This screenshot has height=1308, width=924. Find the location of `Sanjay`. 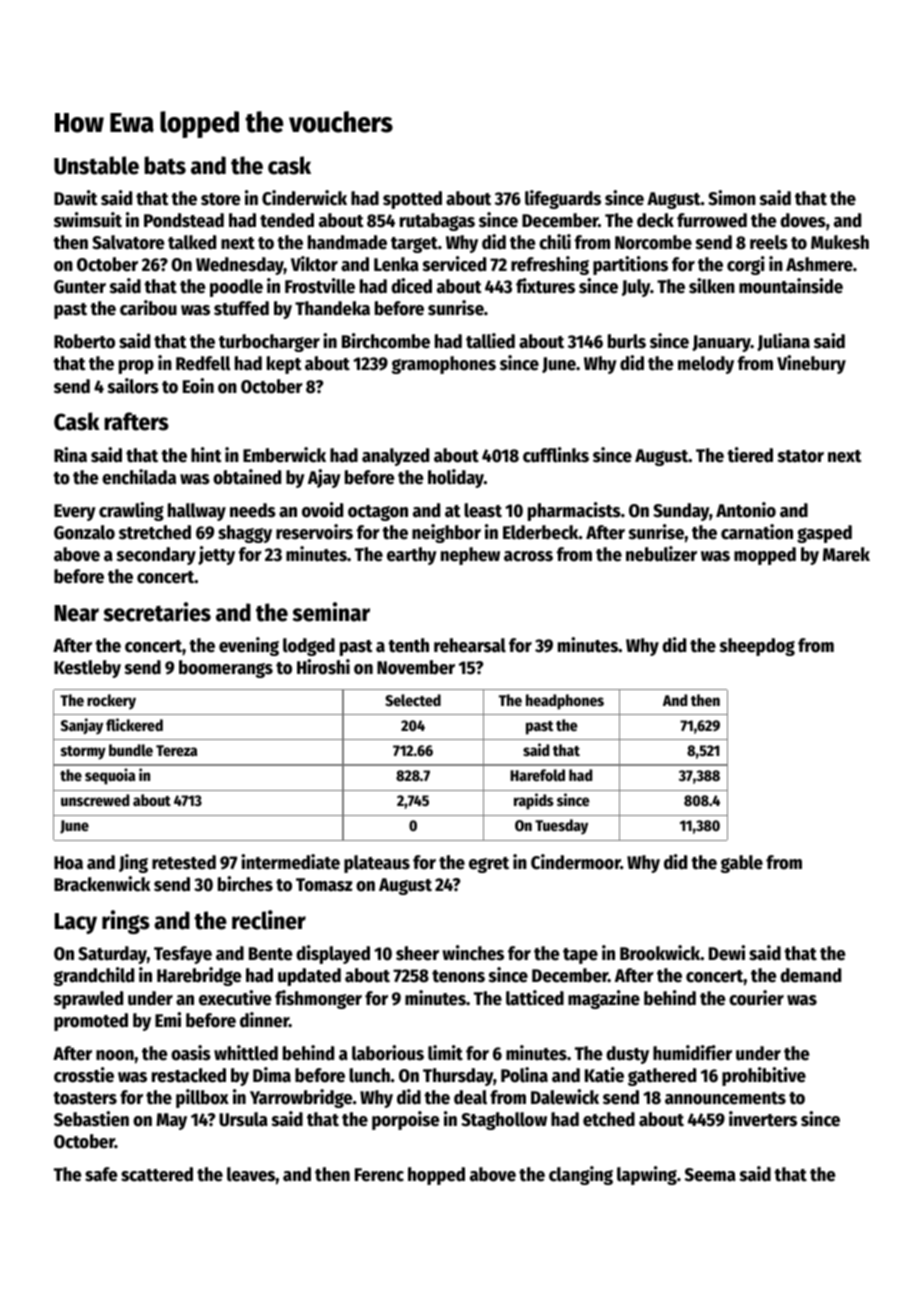

Sanjay is located at coordinates (82, 726).
